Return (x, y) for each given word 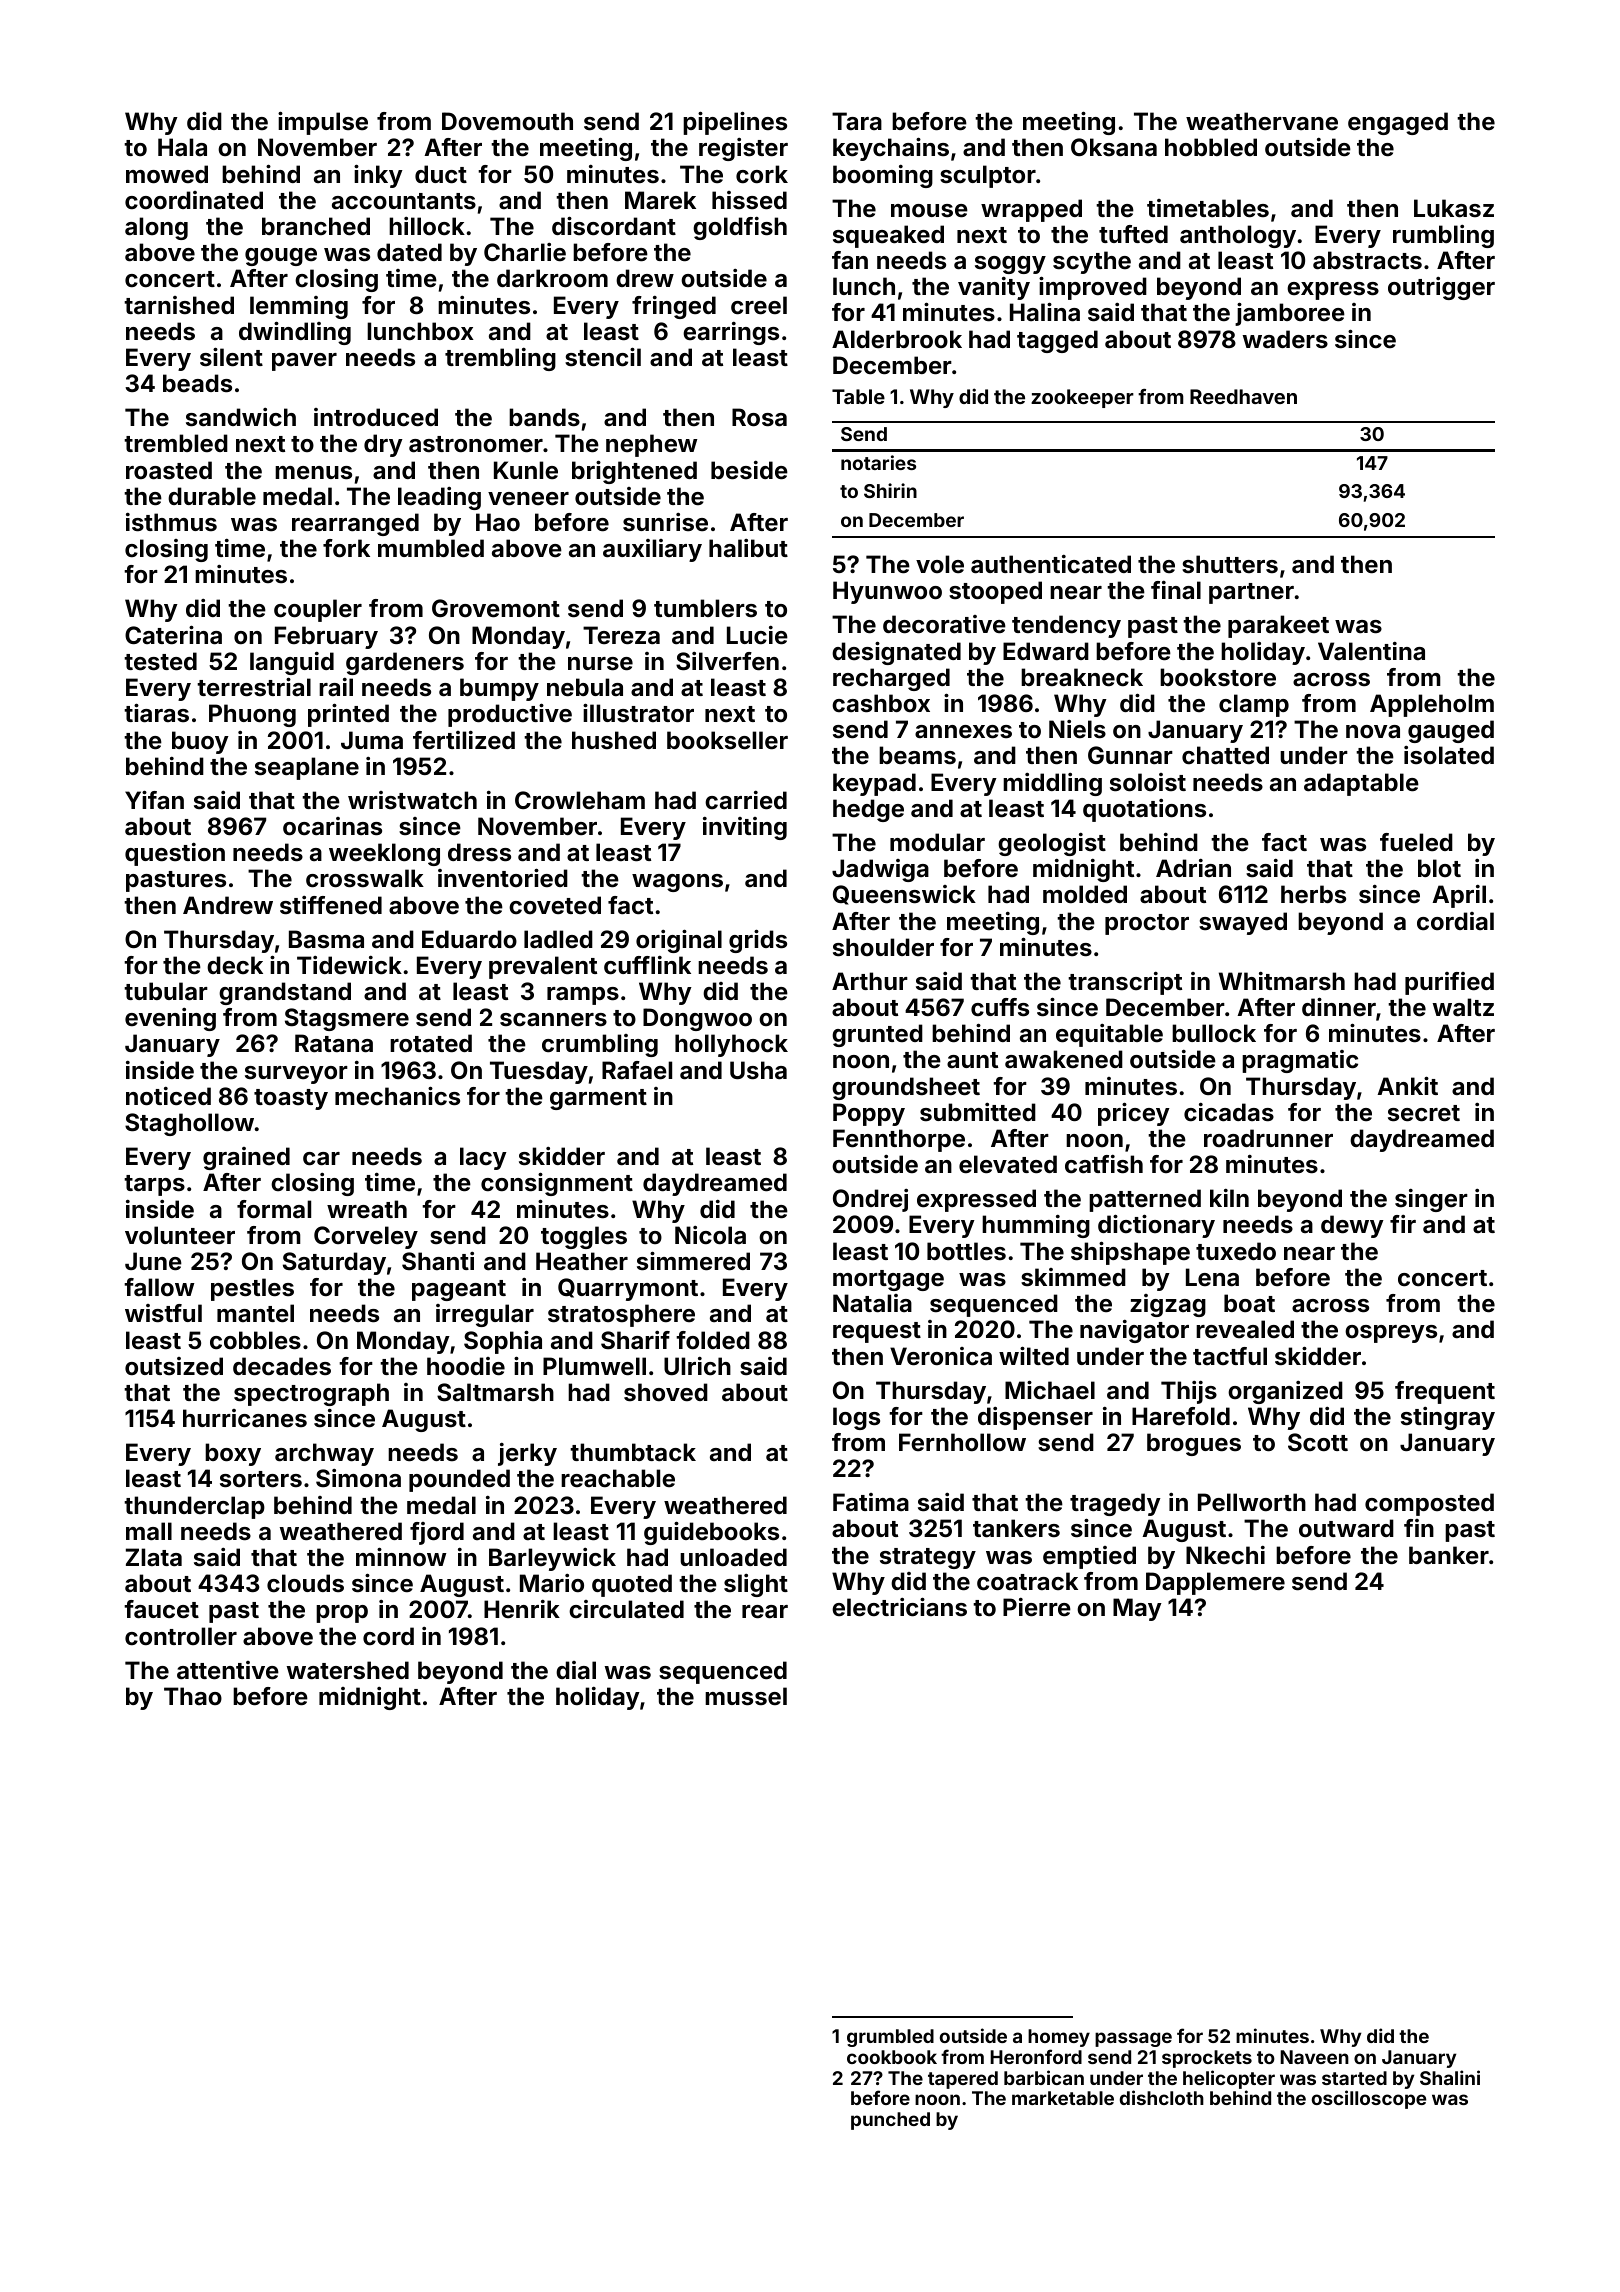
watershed (348, 1670)
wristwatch (412, 800)
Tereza (621, 635)
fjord (437, 1533)
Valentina (1371, 651)
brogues (1194, 1444)
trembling (500, 359)
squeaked (888, 236)
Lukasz (1454, 208)
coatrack (1027, 1581)
